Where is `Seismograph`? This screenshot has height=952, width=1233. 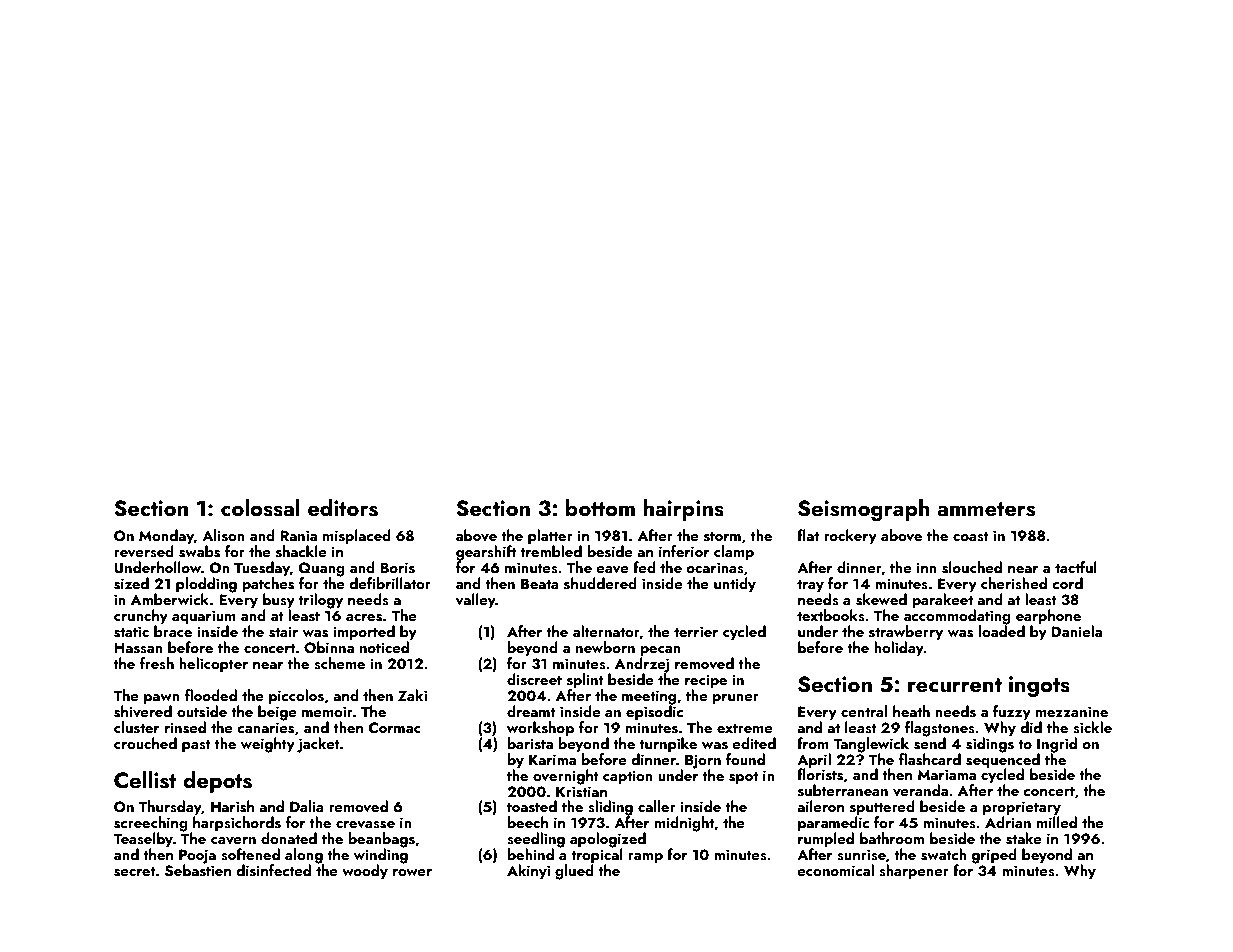
Seismograph is located at coordinates (863, 510).
